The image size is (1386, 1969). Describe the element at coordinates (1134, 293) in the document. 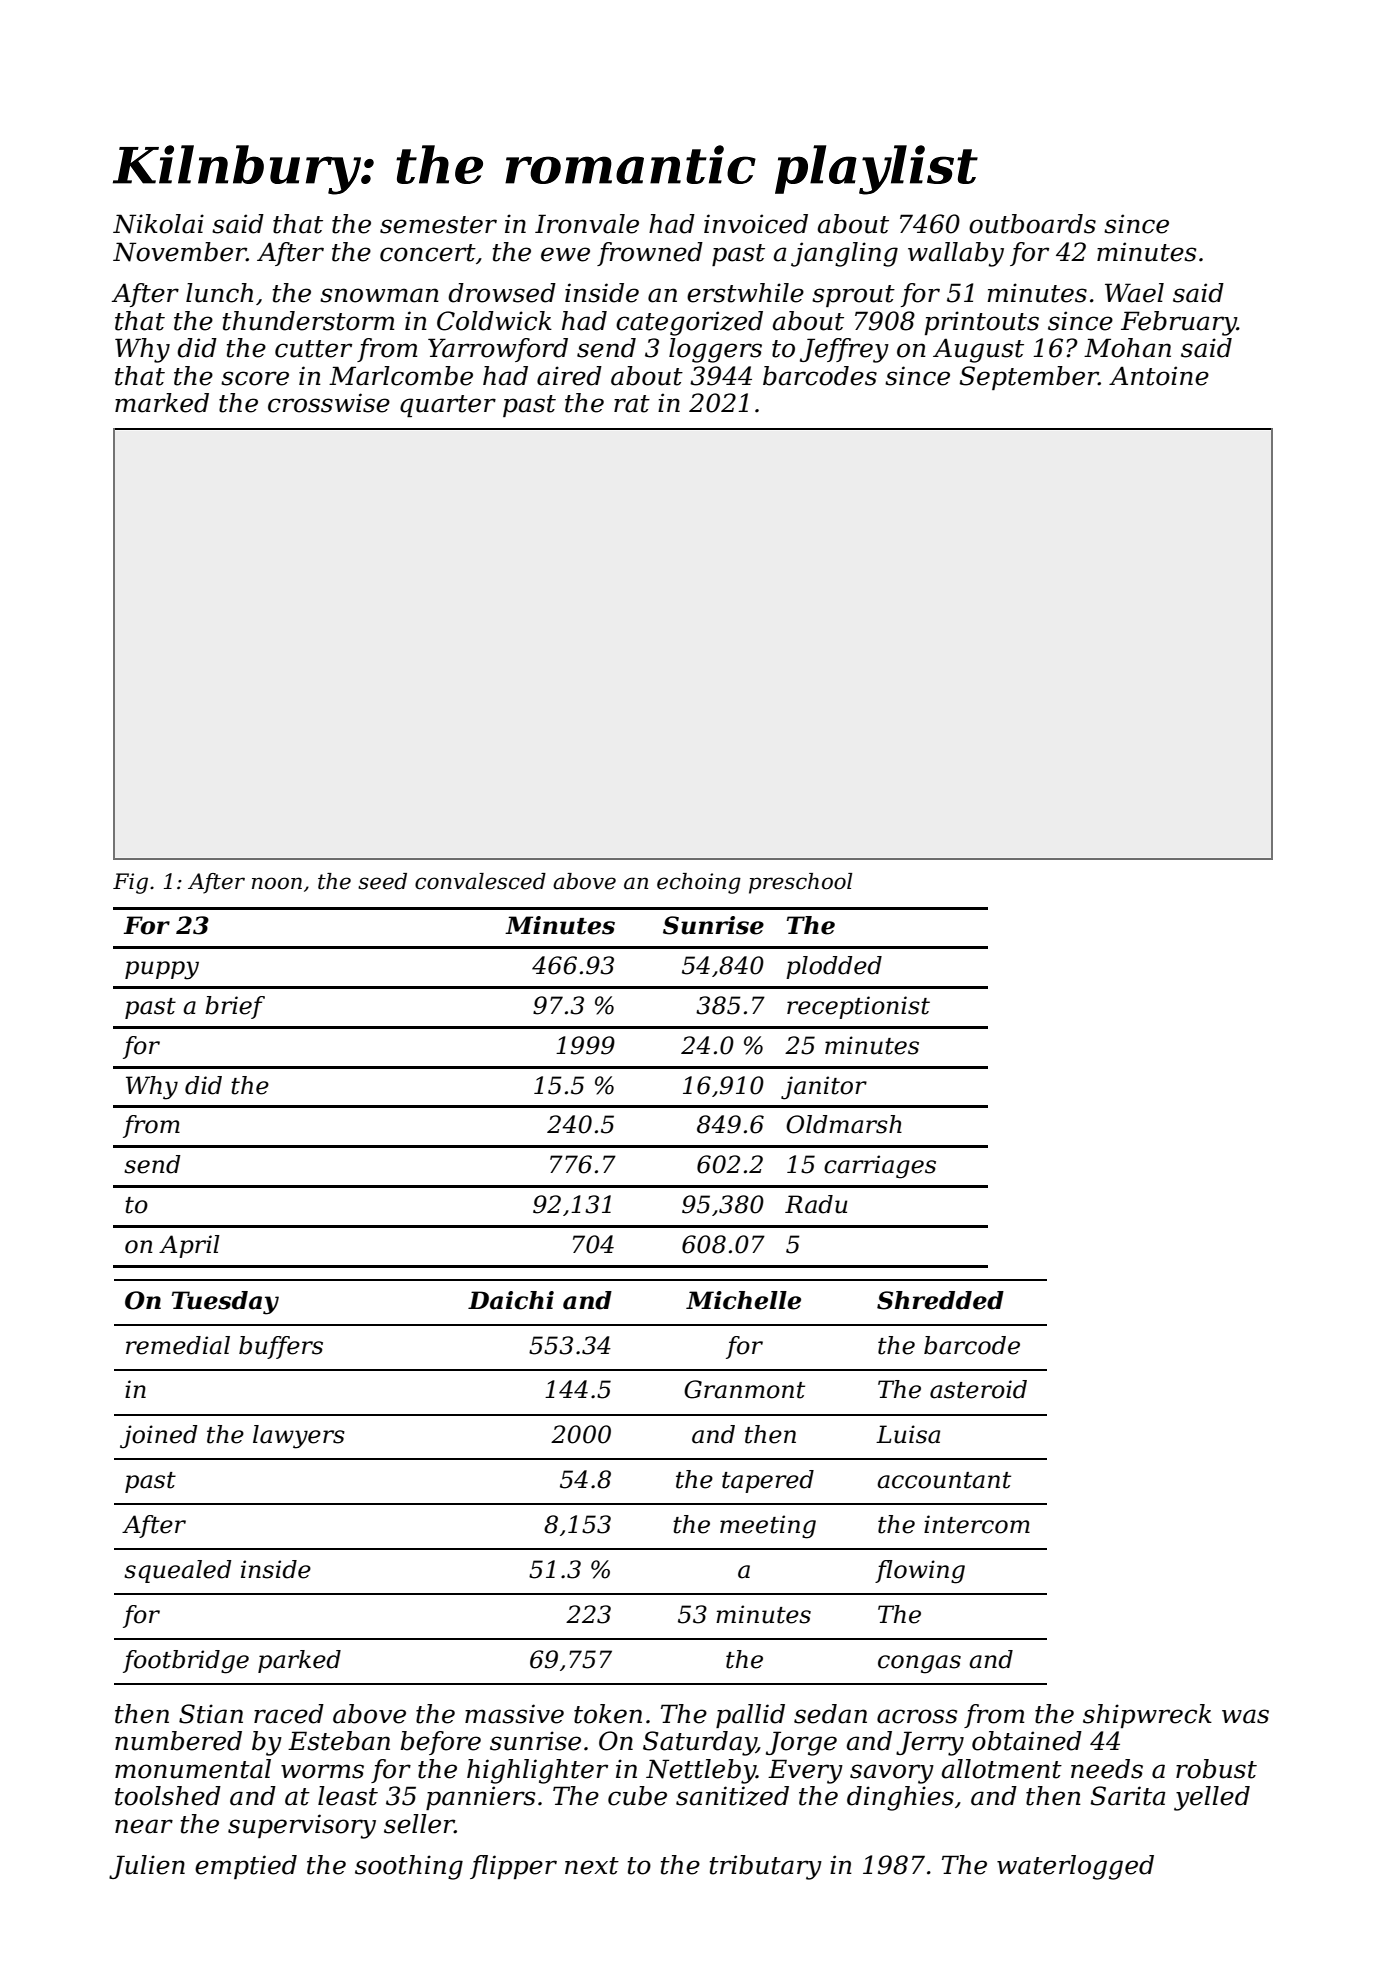

I see `Wael` at that location.
